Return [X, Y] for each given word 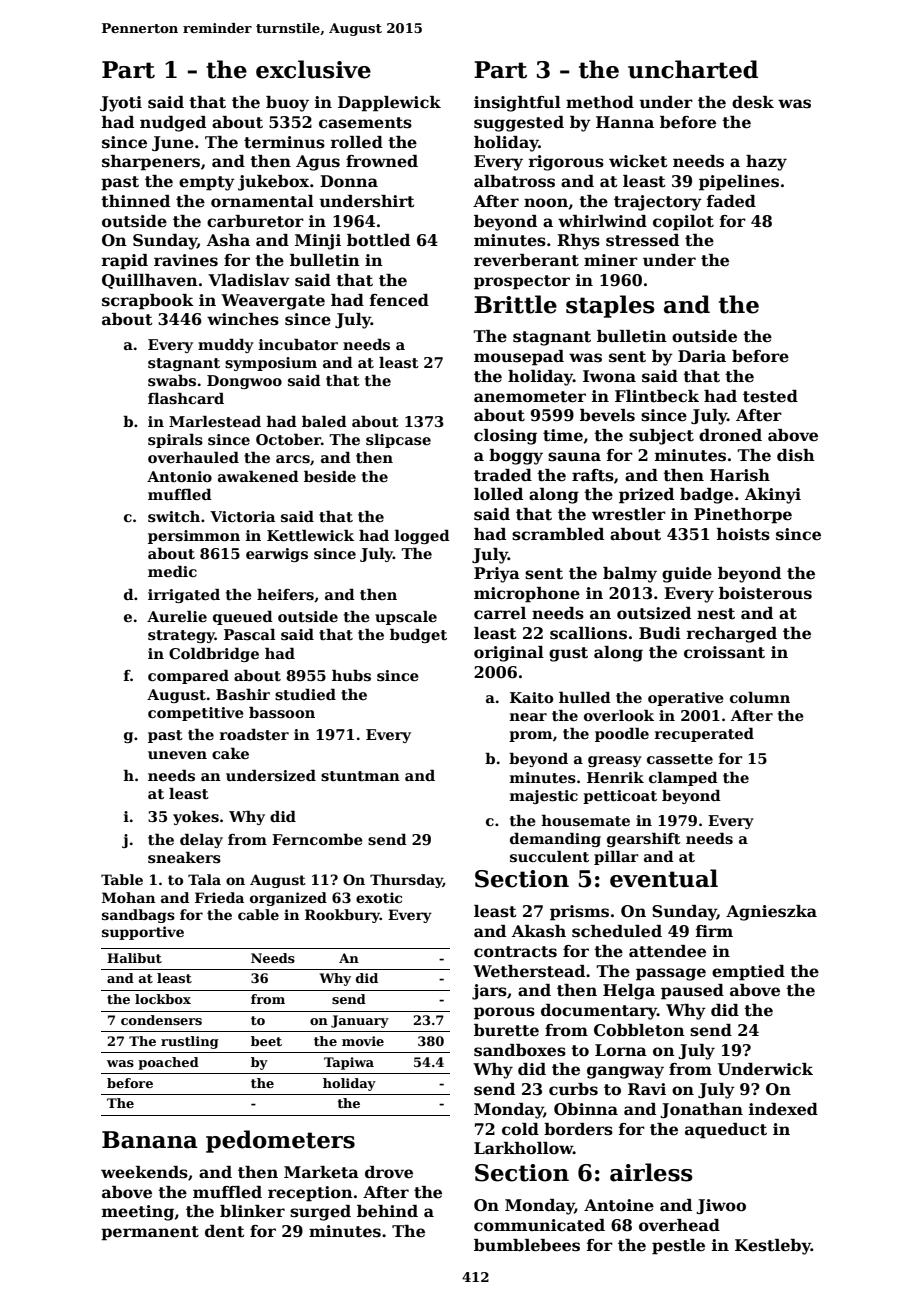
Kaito [531, 697]
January [360, 1021]
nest [716, 614]
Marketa [321, 1172]
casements [365, 123]
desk [753, 102]
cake [230, 753]
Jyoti [121, 104]
